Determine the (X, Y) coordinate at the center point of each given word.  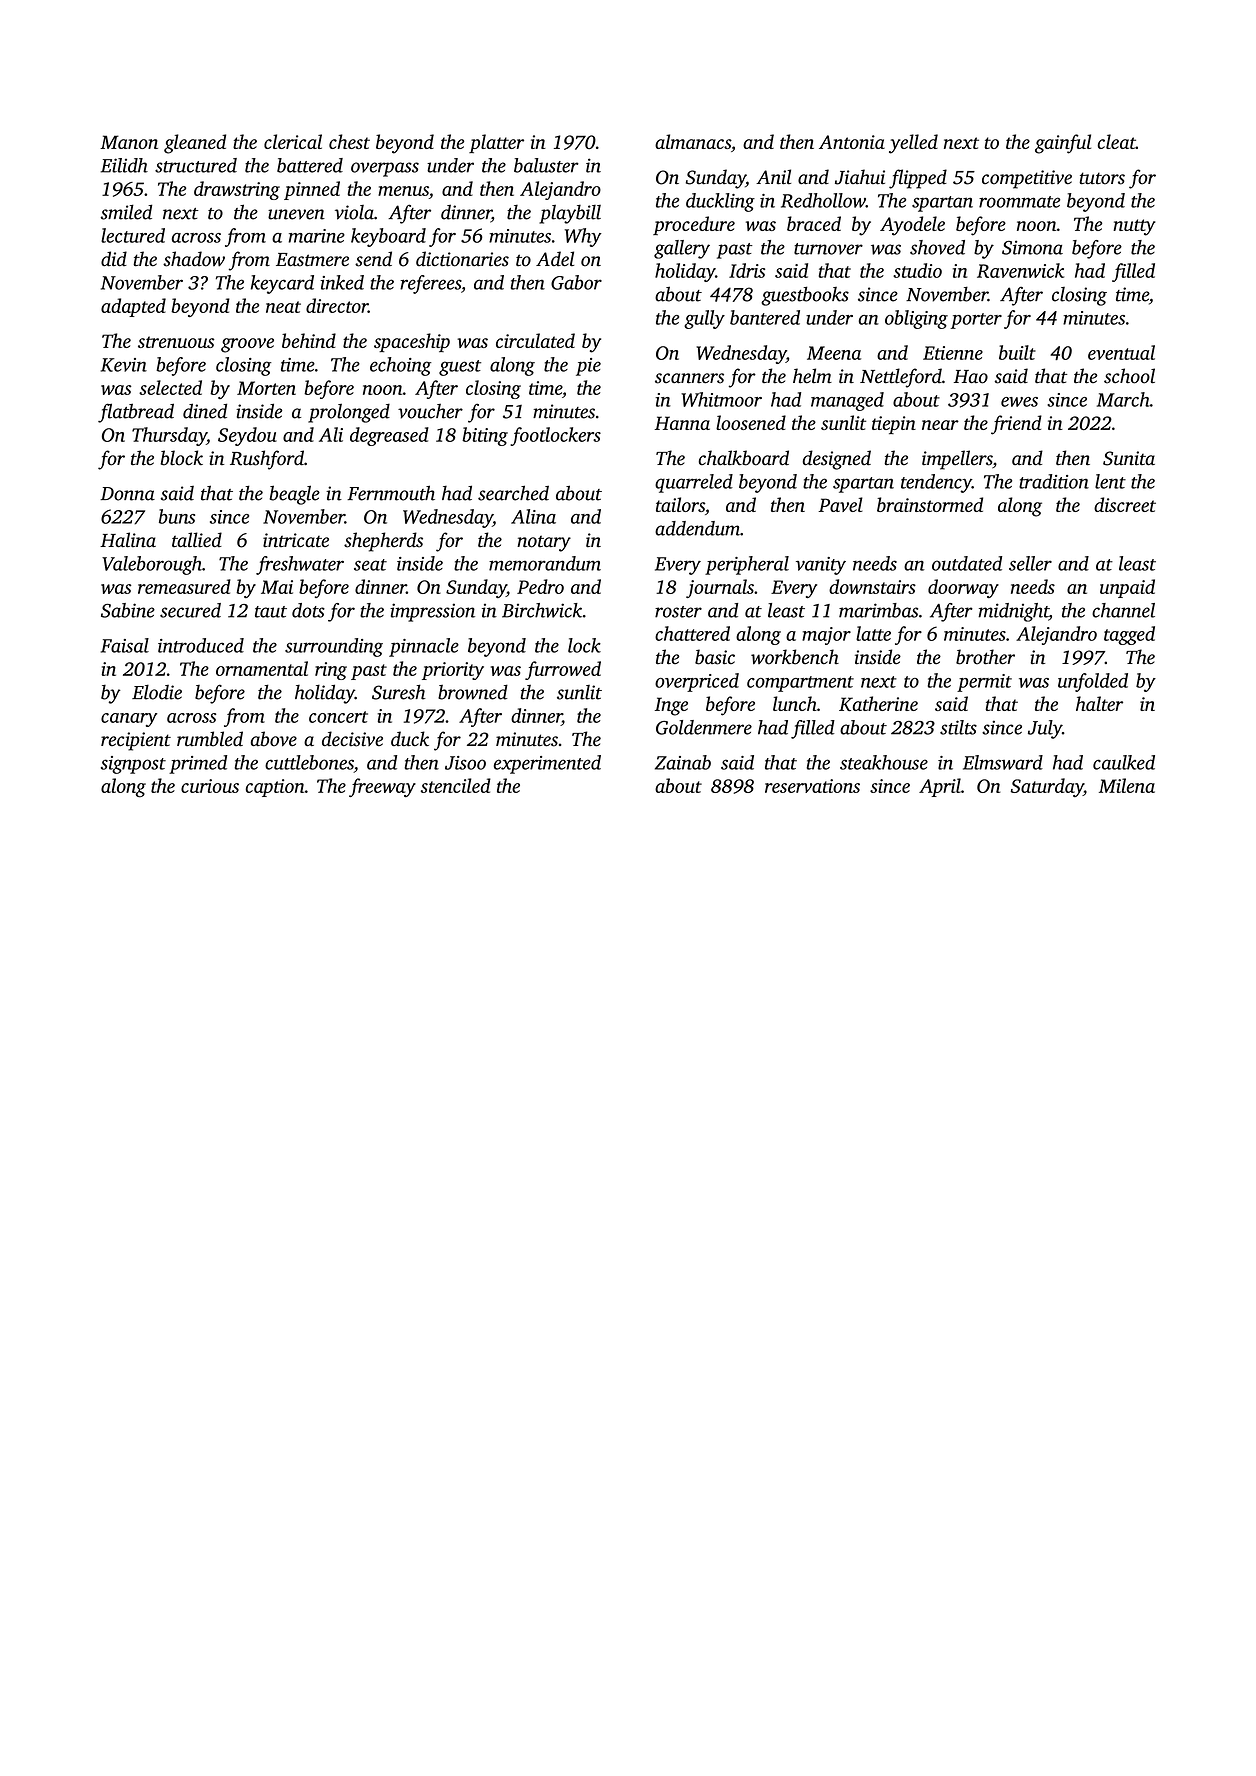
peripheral (747, 565)
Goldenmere (704, 727)
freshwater (300, 565)
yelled (913, 144)
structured (196, 165)
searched (513, 493)
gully (704, 319)
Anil (773, 177)
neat (283, 307)
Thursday (169, 436)
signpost (133, 765)
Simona (1032, 247)
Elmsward (1003, 762)
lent (1110, 481)
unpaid (1127, 588)
